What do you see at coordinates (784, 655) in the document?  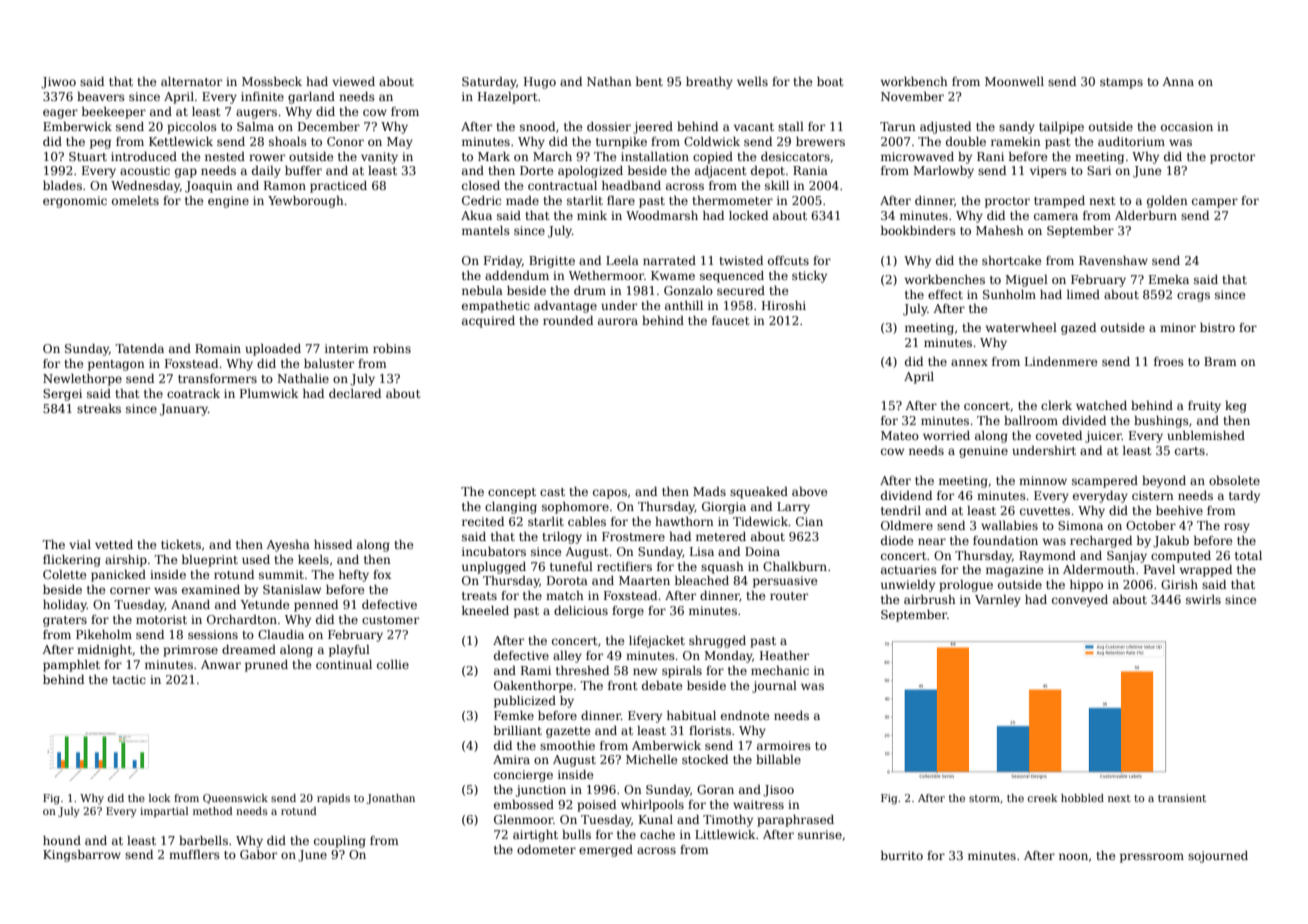 I see `Heather` at bounding box center [784, 655].
